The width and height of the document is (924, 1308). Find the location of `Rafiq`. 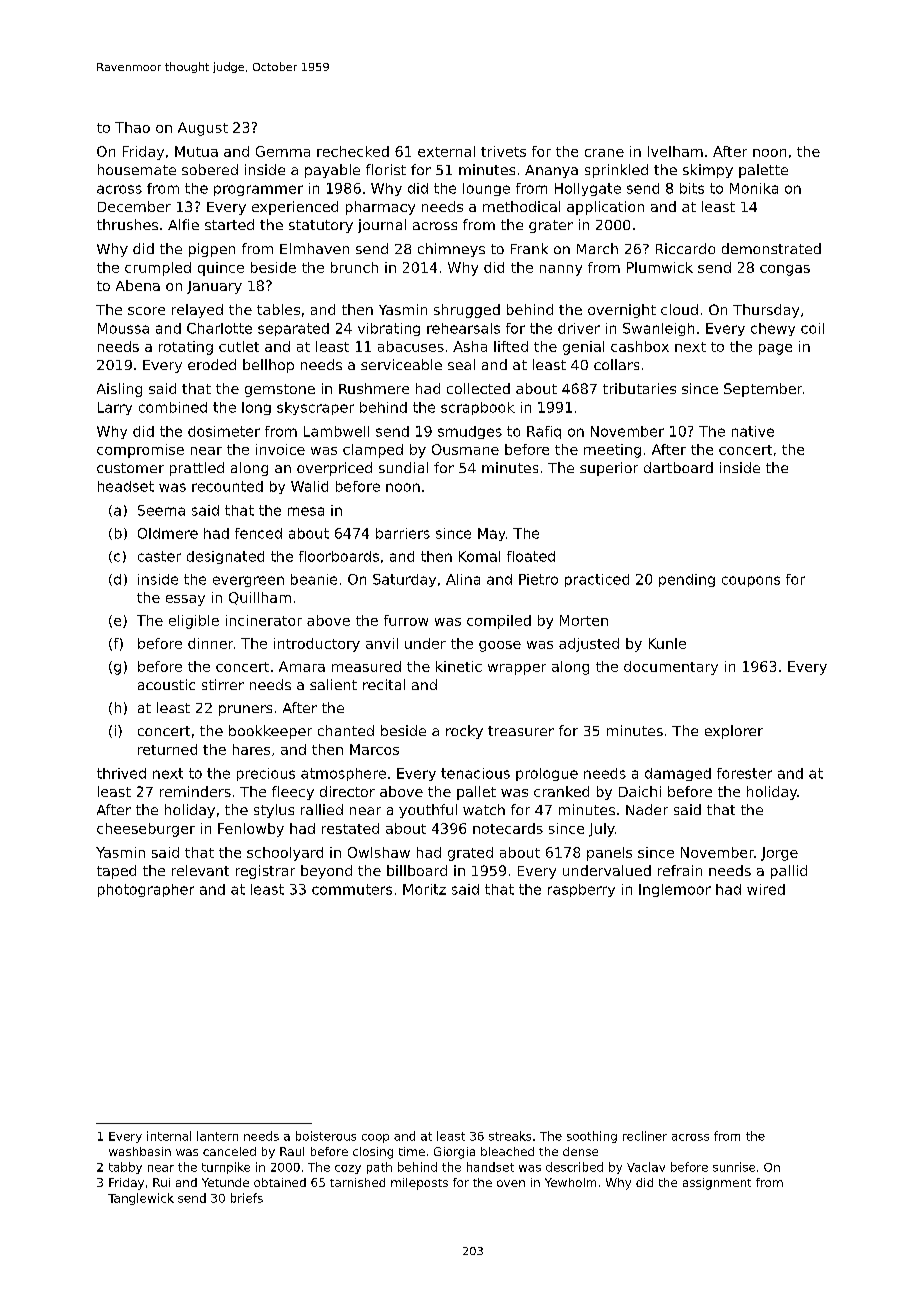

Rafiq is located at coordinates (544, 432).
